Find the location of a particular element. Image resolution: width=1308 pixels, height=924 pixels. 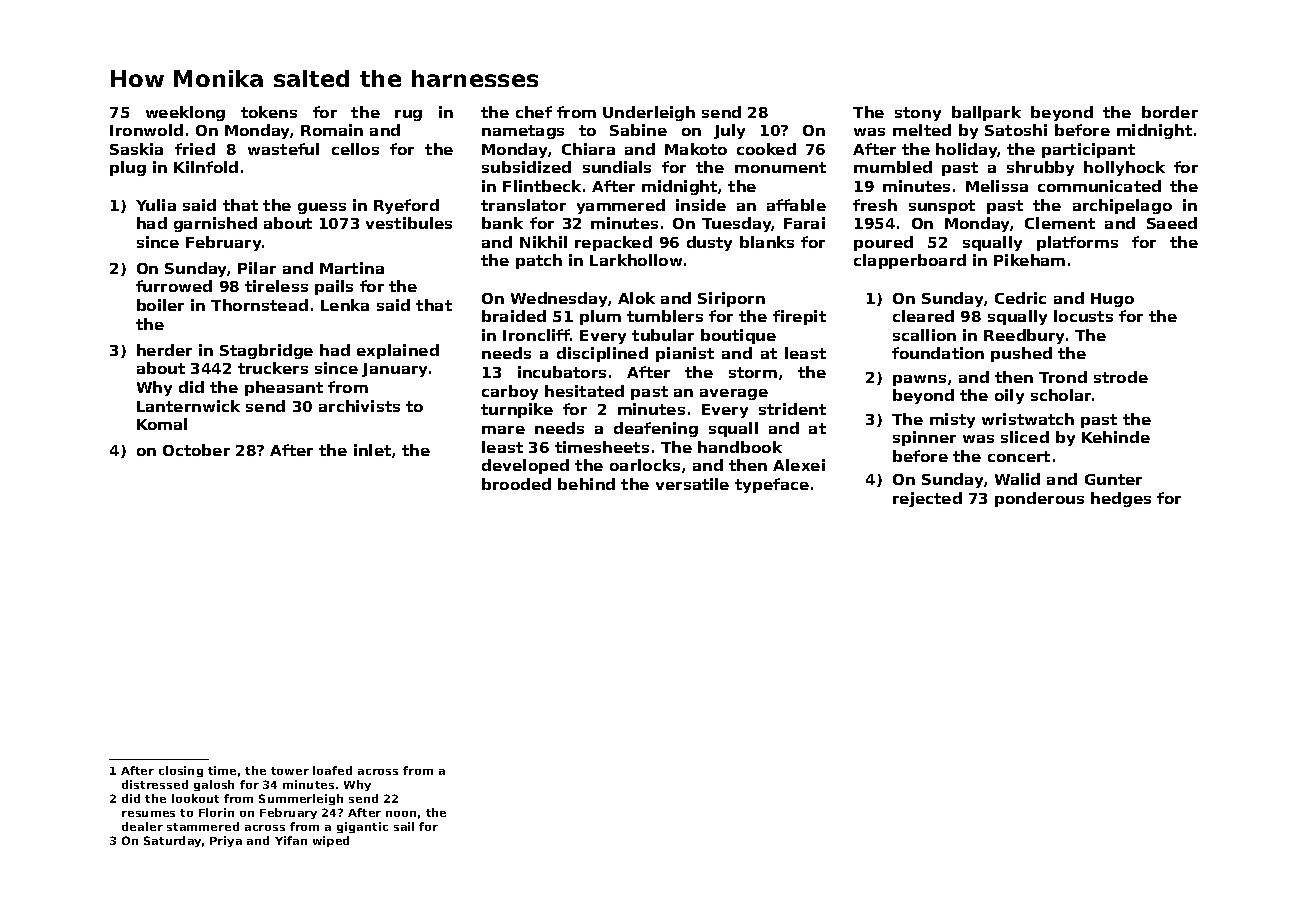

inlet is located at coordinates (372, 450).
